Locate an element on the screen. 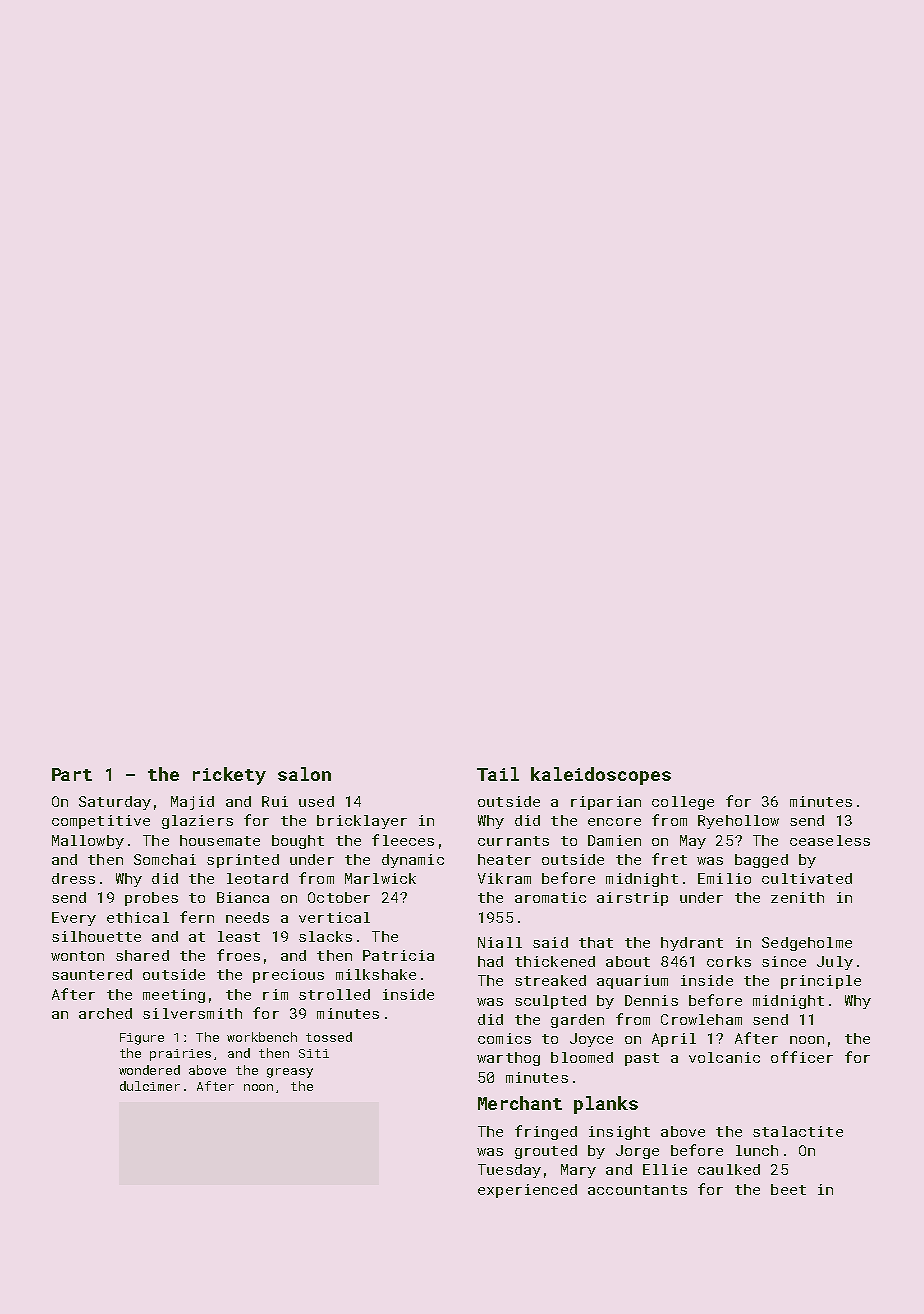  Somchai is located at coordinates (165, 859).
